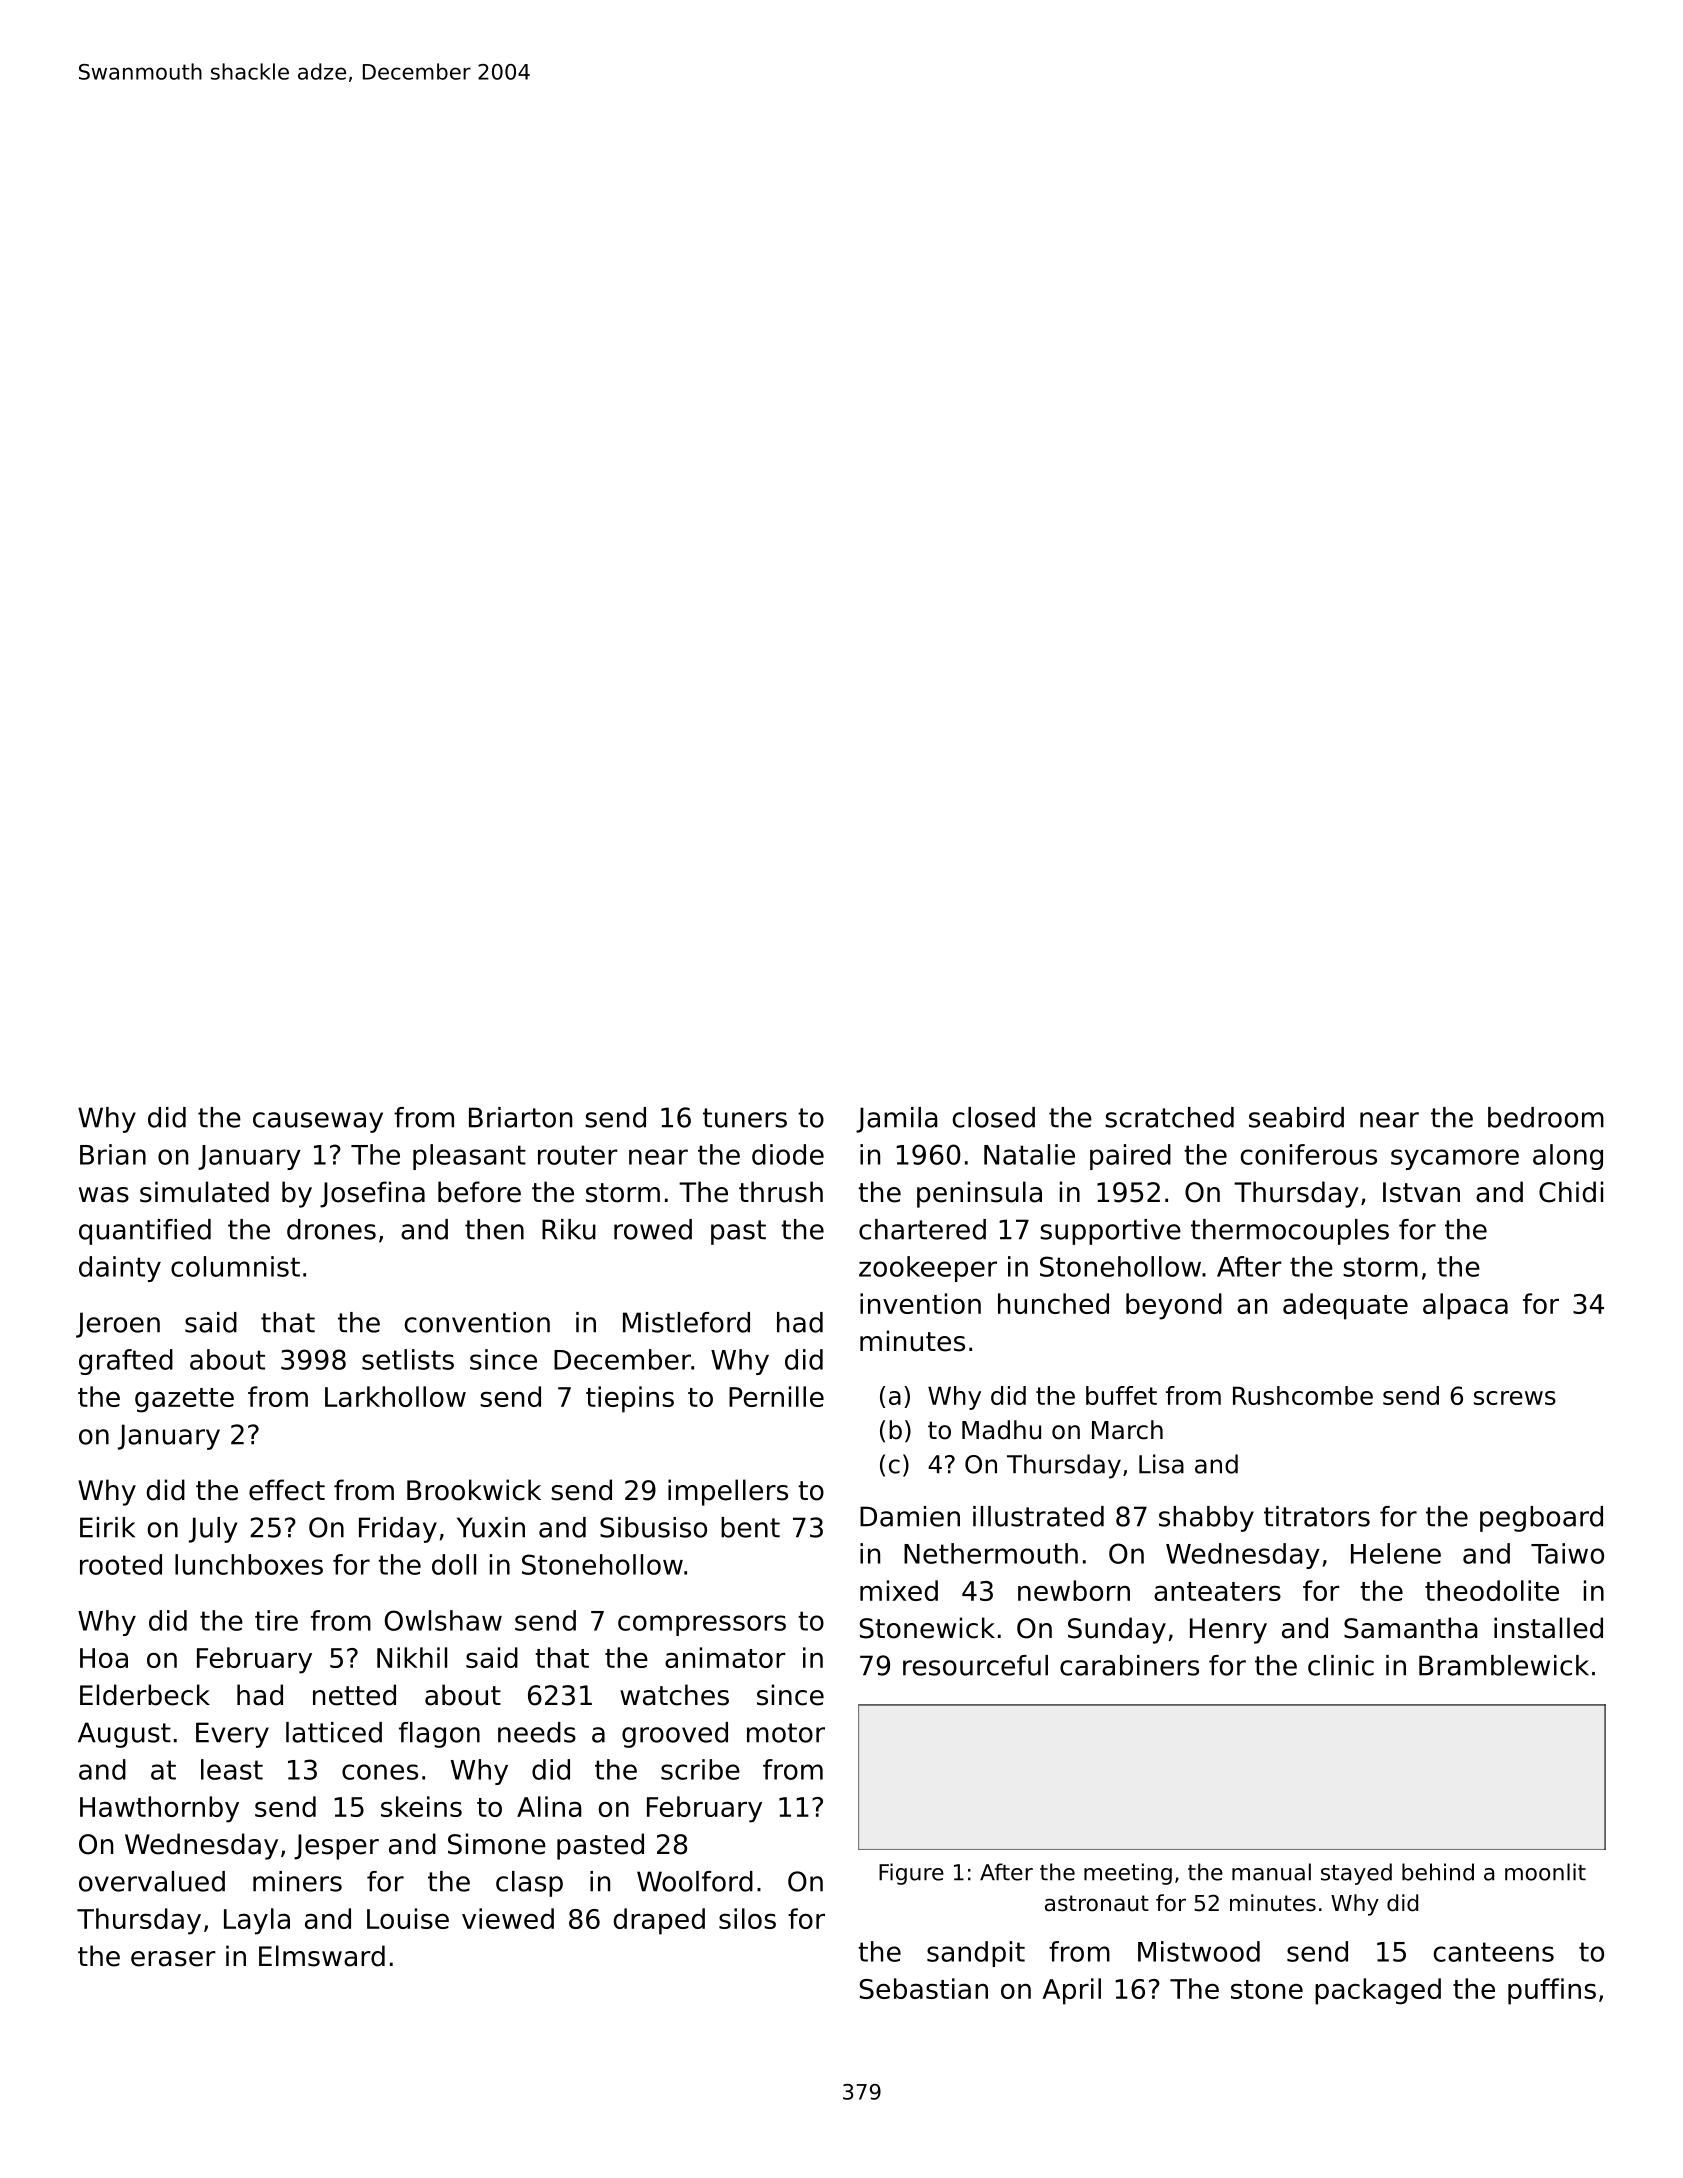 The width and height of the image is (1683, 2178). Describe the element at coordinates (1271, 1872) in the image. I see `manual` at that location.
